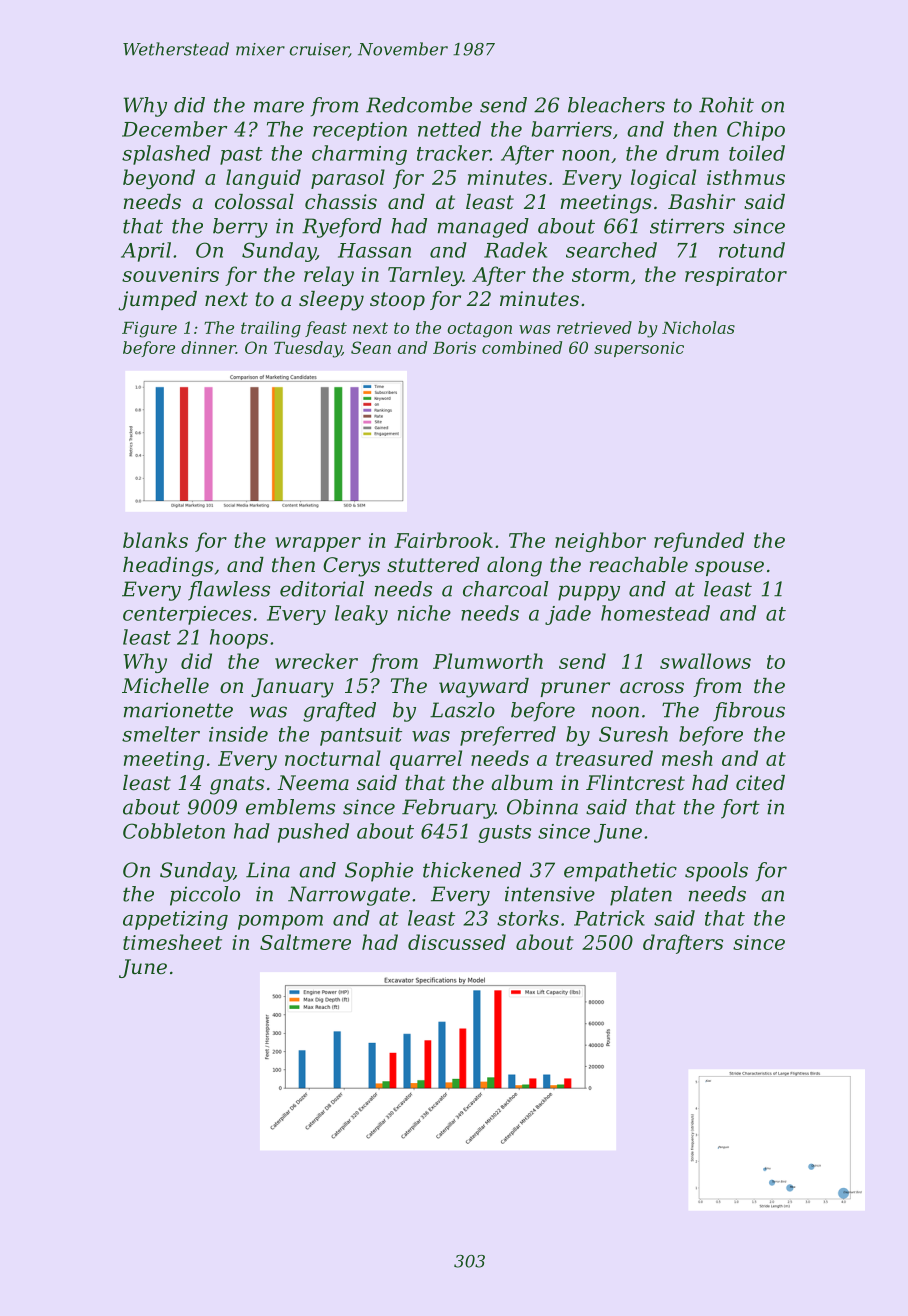 The image size is (908, 1316). What do you see at coordinates (351, 567) in the document?
I see `Cerys` at bounding box center [351, 567].
